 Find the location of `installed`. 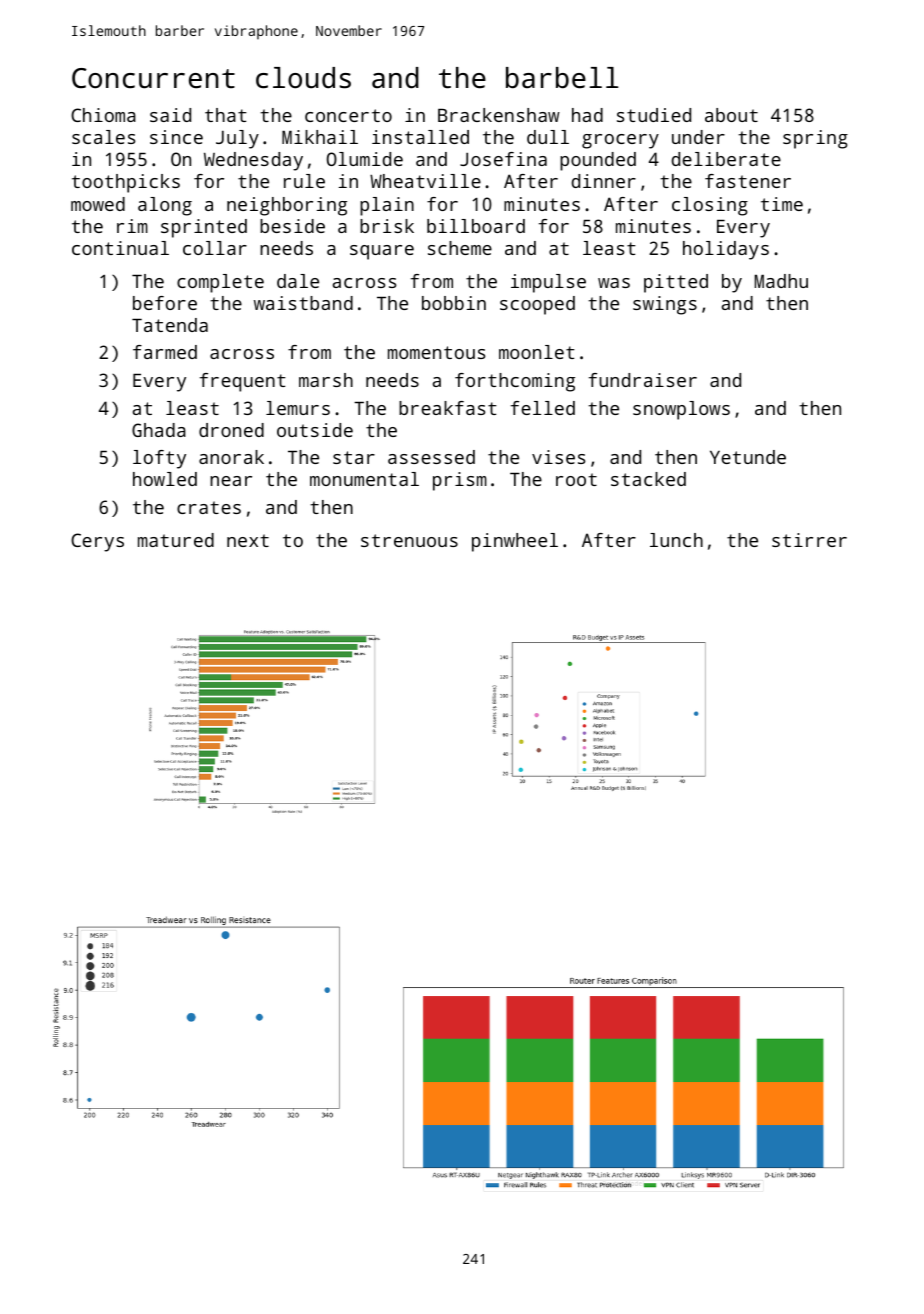

installed is located at coordinates (420, 137).
